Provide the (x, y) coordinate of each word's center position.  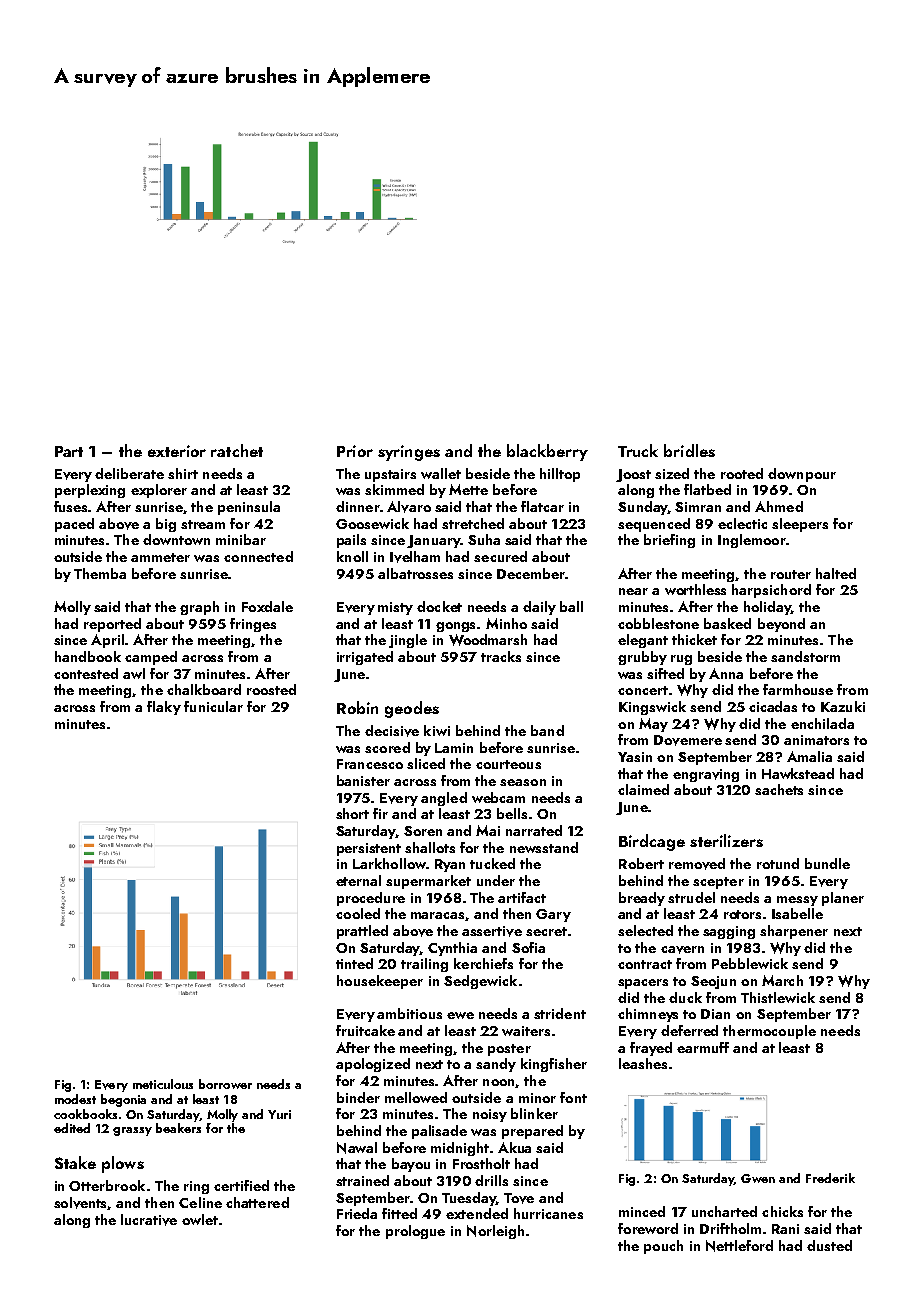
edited (72, 1128)
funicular (213, 706)
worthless (695, 589)
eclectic (742, 523)
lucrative (149, 1220)
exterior (177, 451)
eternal (358, 880)
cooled (358, 913)
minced (642, 1211)
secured (500, 556)
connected (258, 556)
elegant (643, 641)
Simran (698, 507)
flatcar (542, 506)
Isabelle (797, 913)
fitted (399, 1213)
